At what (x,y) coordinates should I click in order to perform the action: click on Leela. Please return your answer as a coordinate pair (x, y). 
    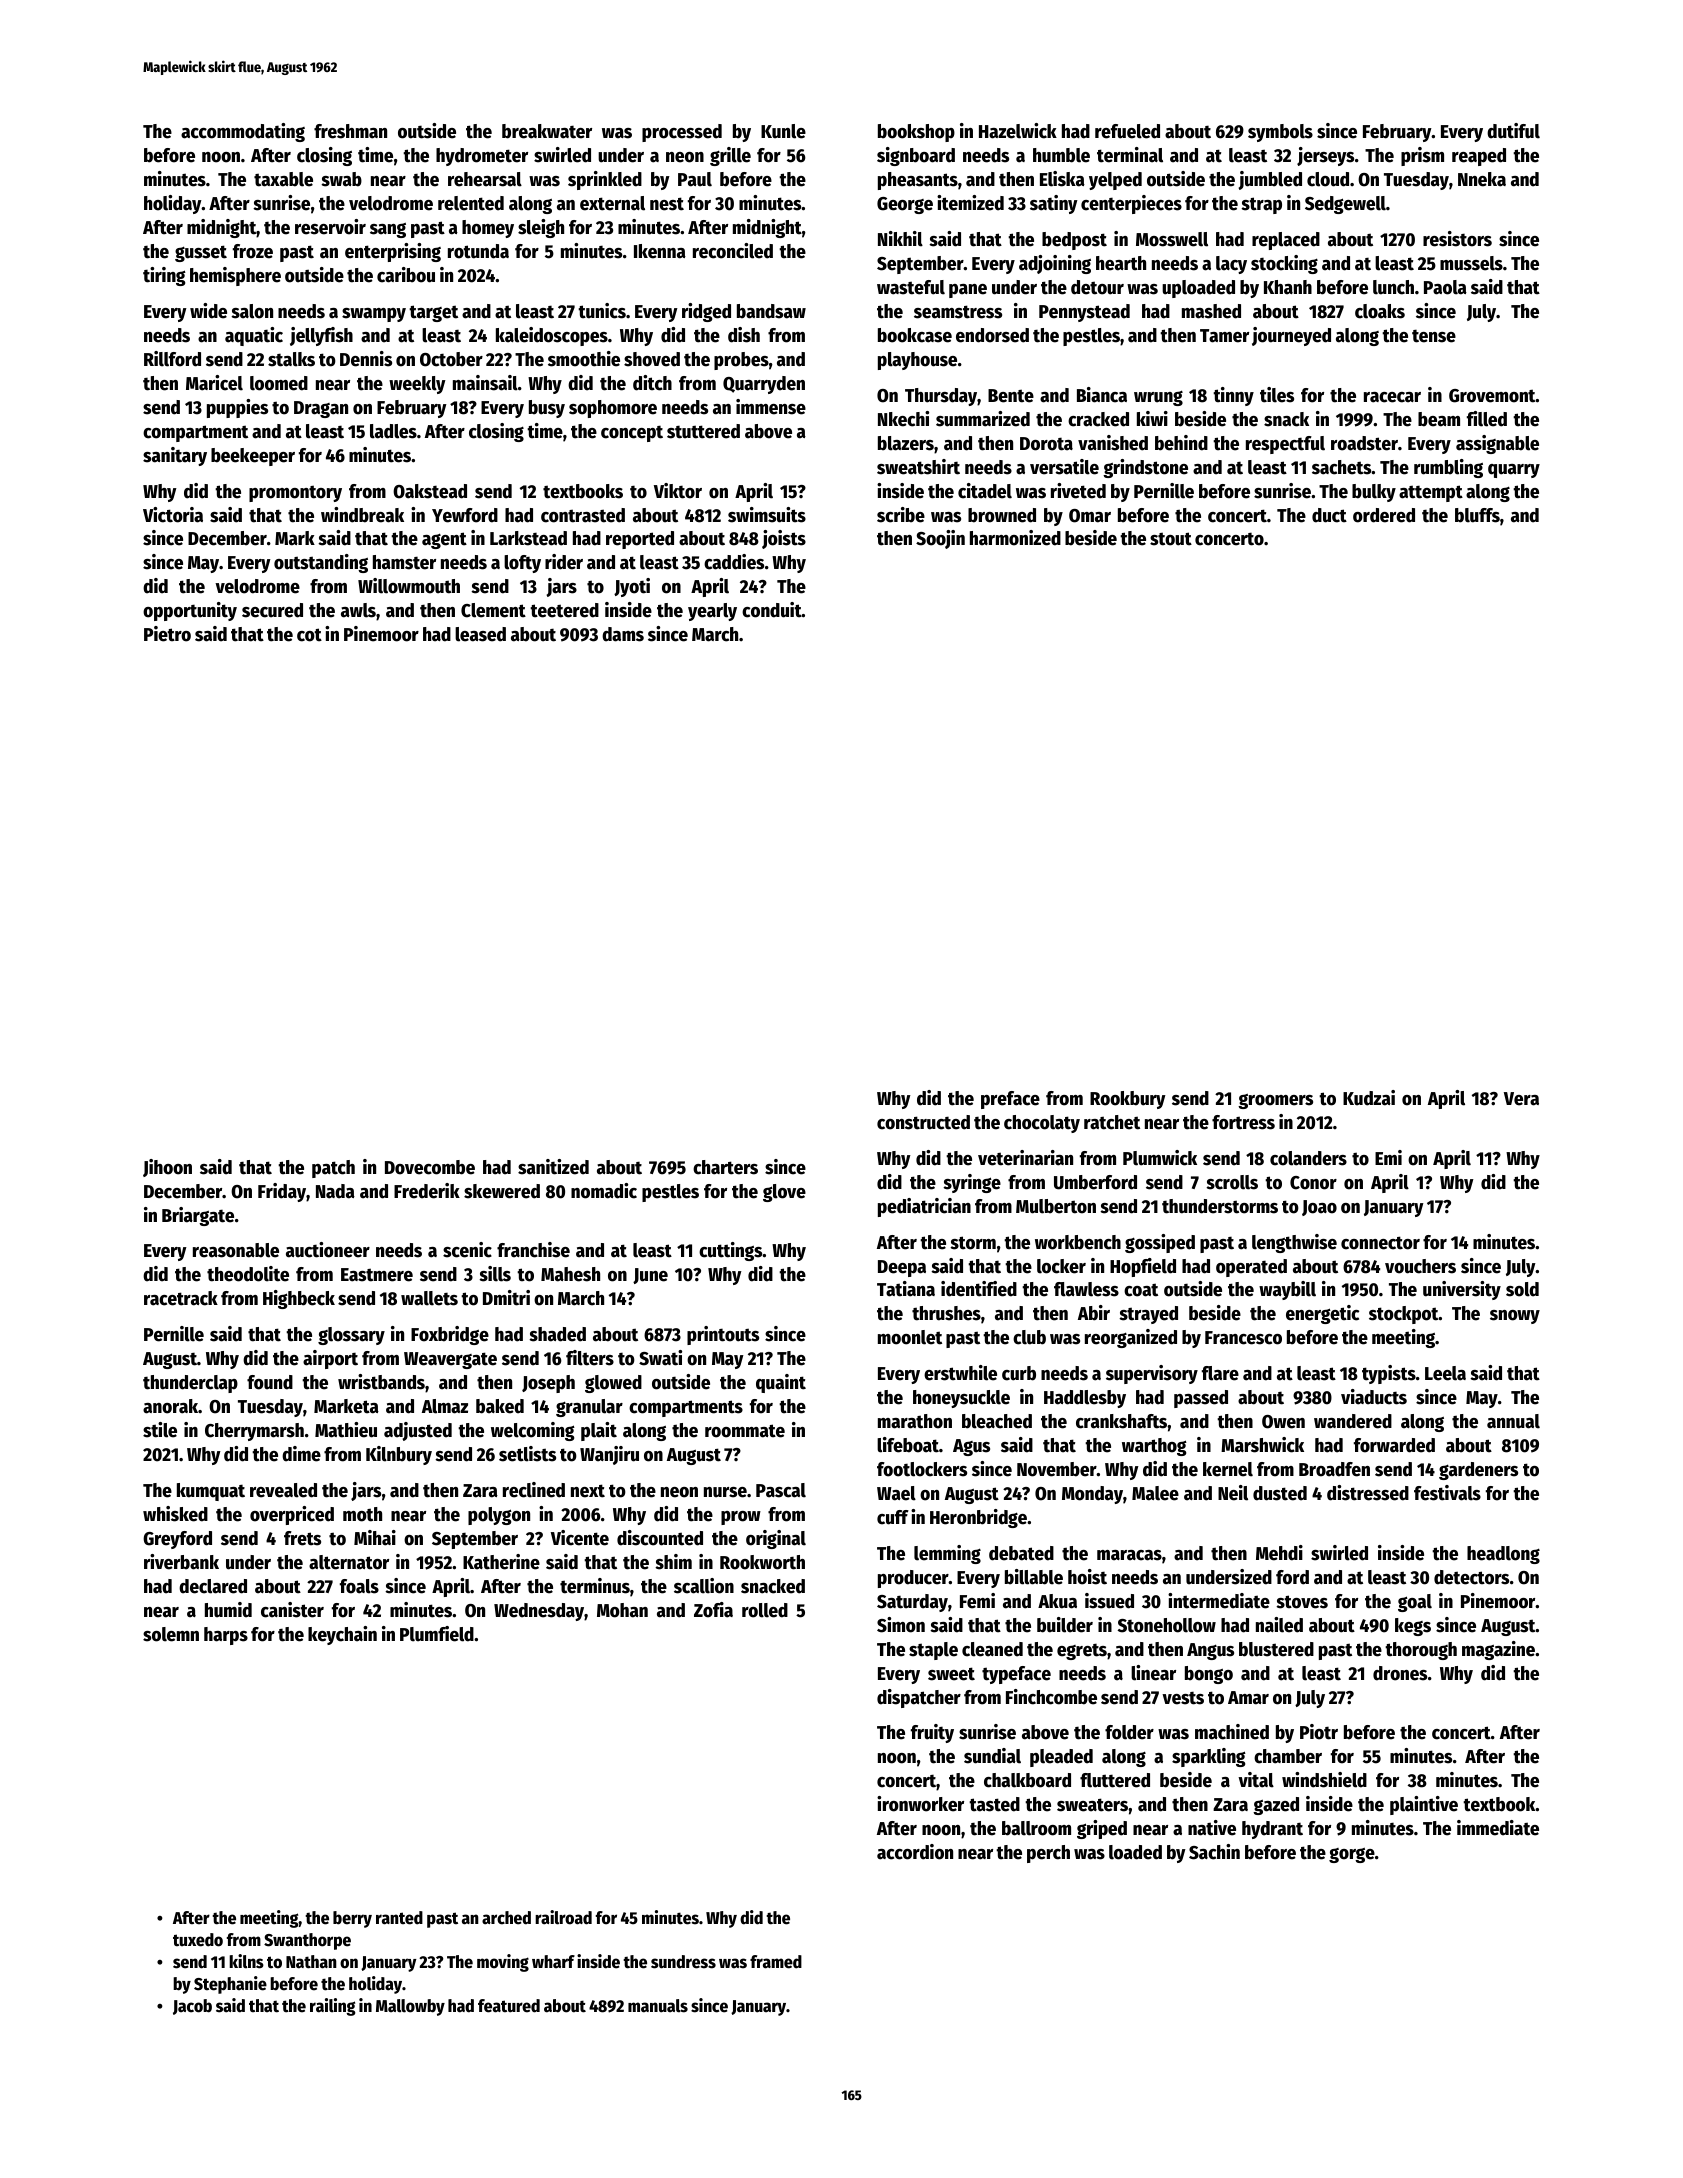
    Looking at the image, I should click on (1445, 1373).
